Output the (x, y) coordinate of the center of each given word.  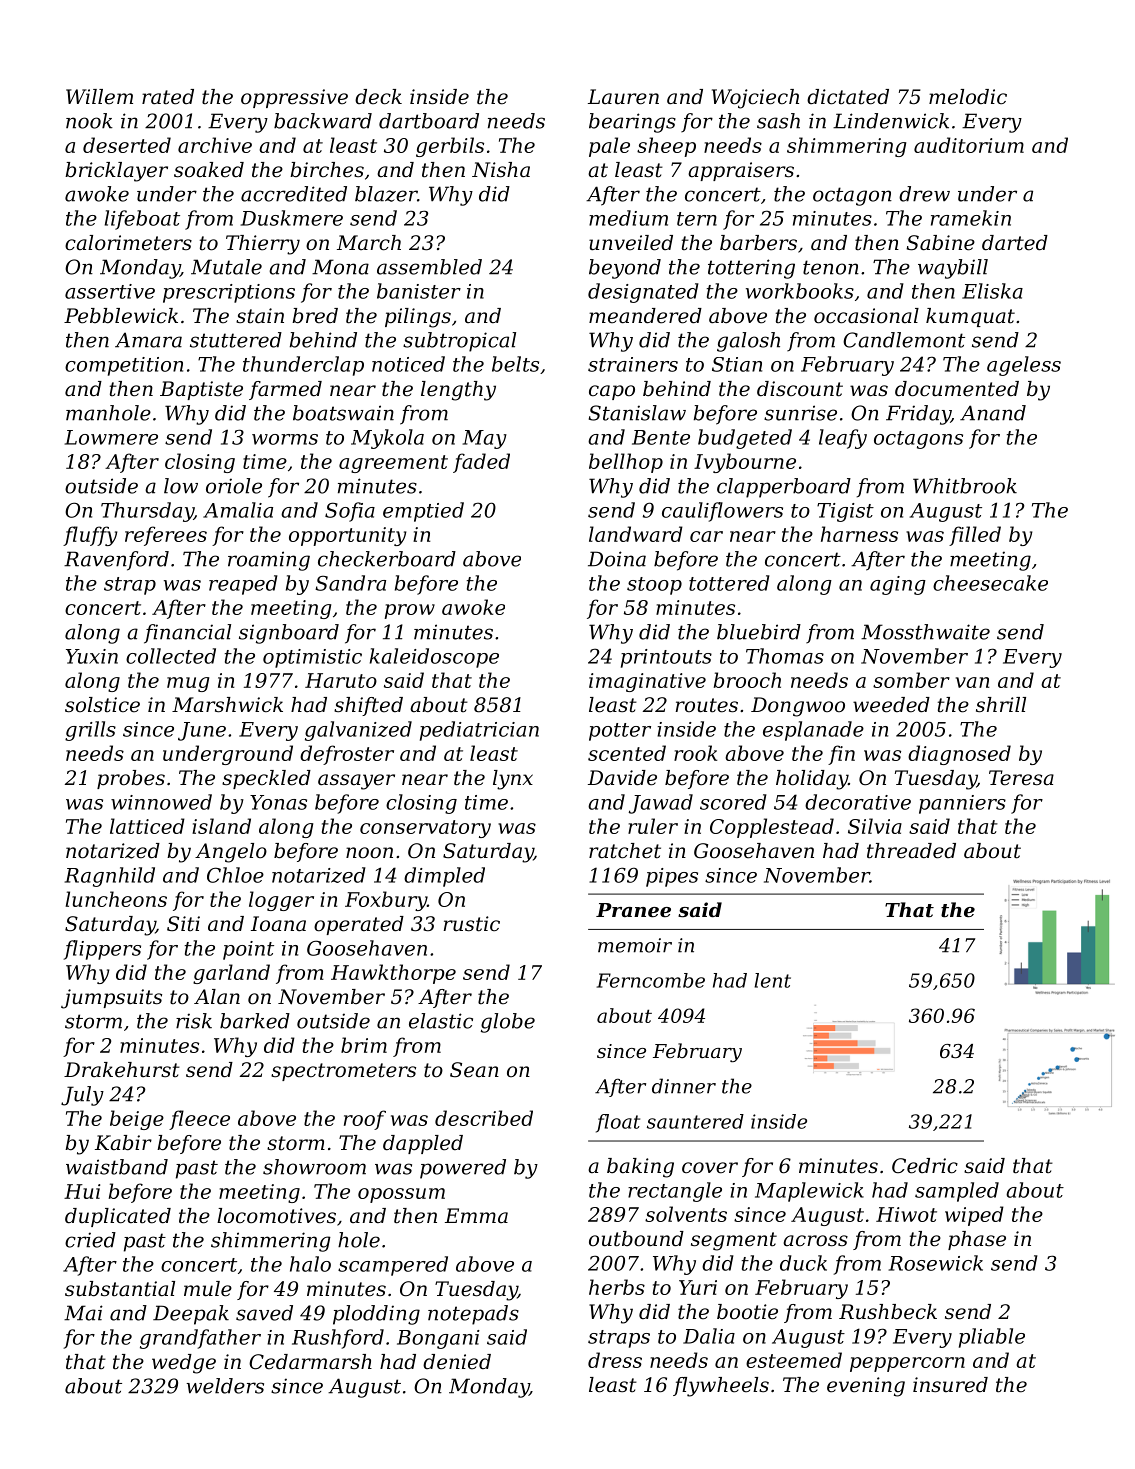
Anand (993, 413)
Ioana (278, 924)
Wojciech (755, 99)
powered (463, 1169)
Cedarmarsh (310, 1362)
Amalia (238, 510)
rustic (472, 924)
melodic (968, 97)
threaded (911, 851)
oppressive (294, 98)
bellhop (626, 463)
